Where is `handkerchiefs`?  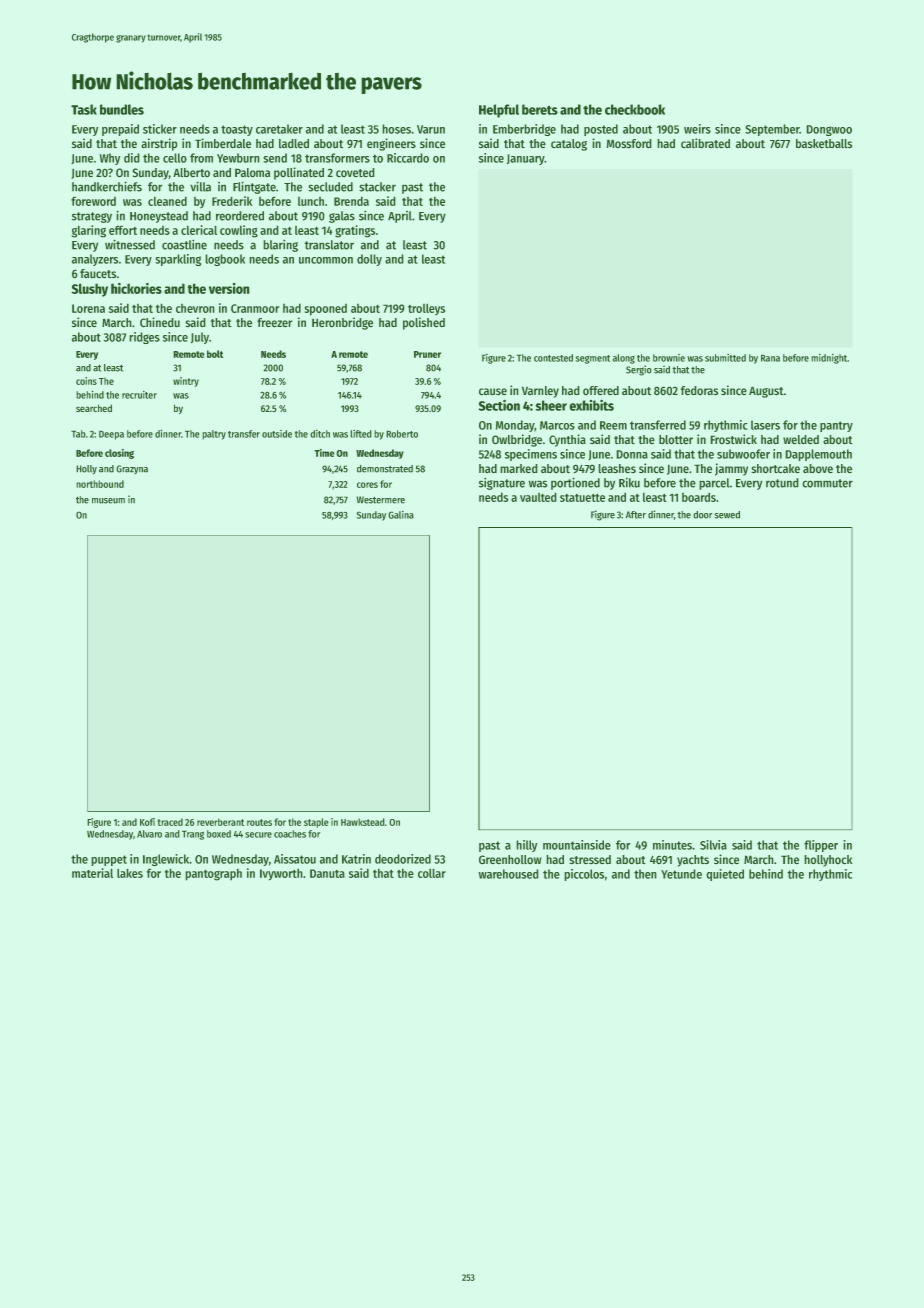 handkerchiefs is located at coordinates (107, 186).
